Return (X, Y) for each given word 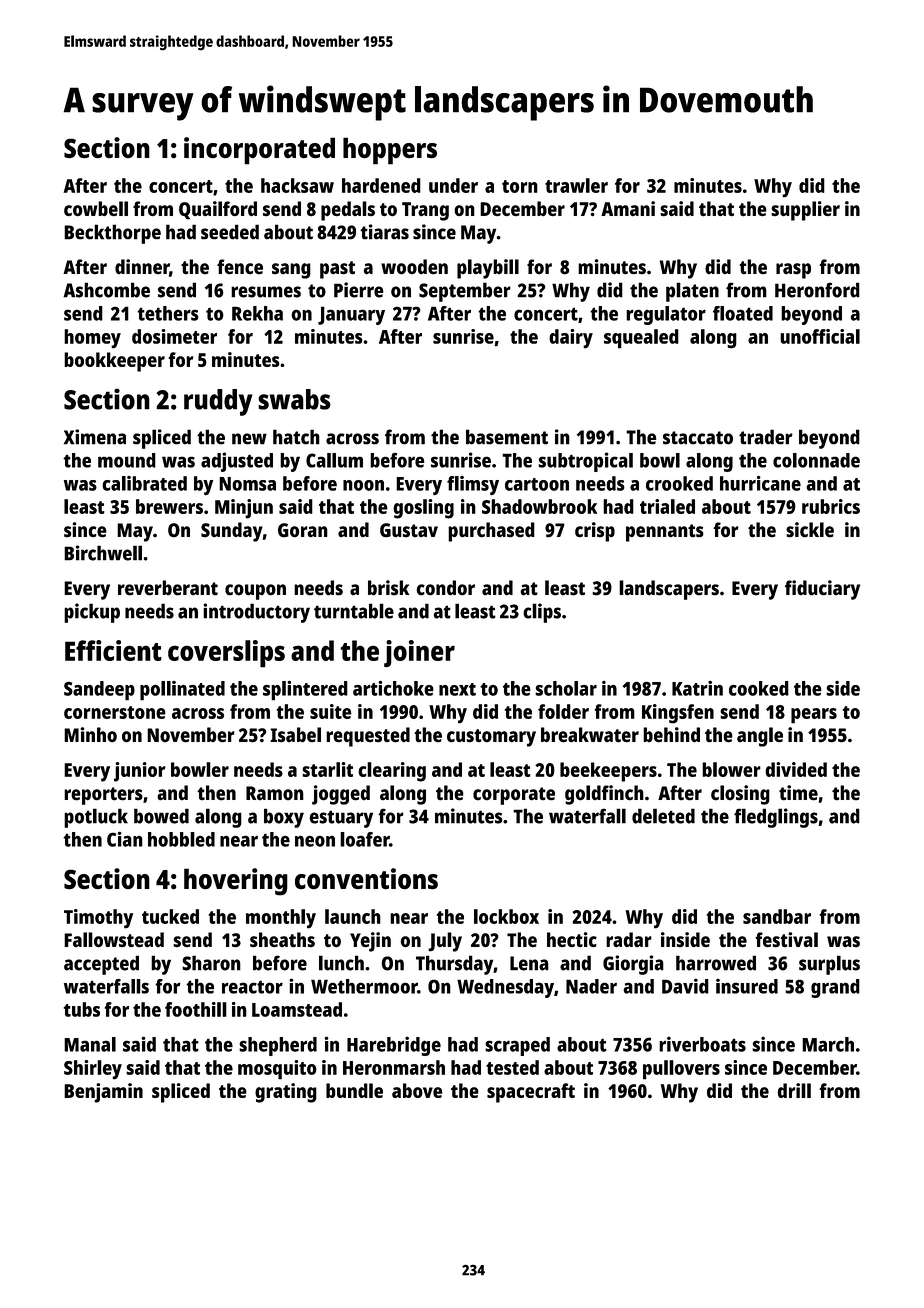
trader (766, 437)
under (453, 185)
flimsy (473, 486)
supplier (805, 211)
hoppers (390, 151)
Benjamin (103, 1093)
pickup (92, 613)
